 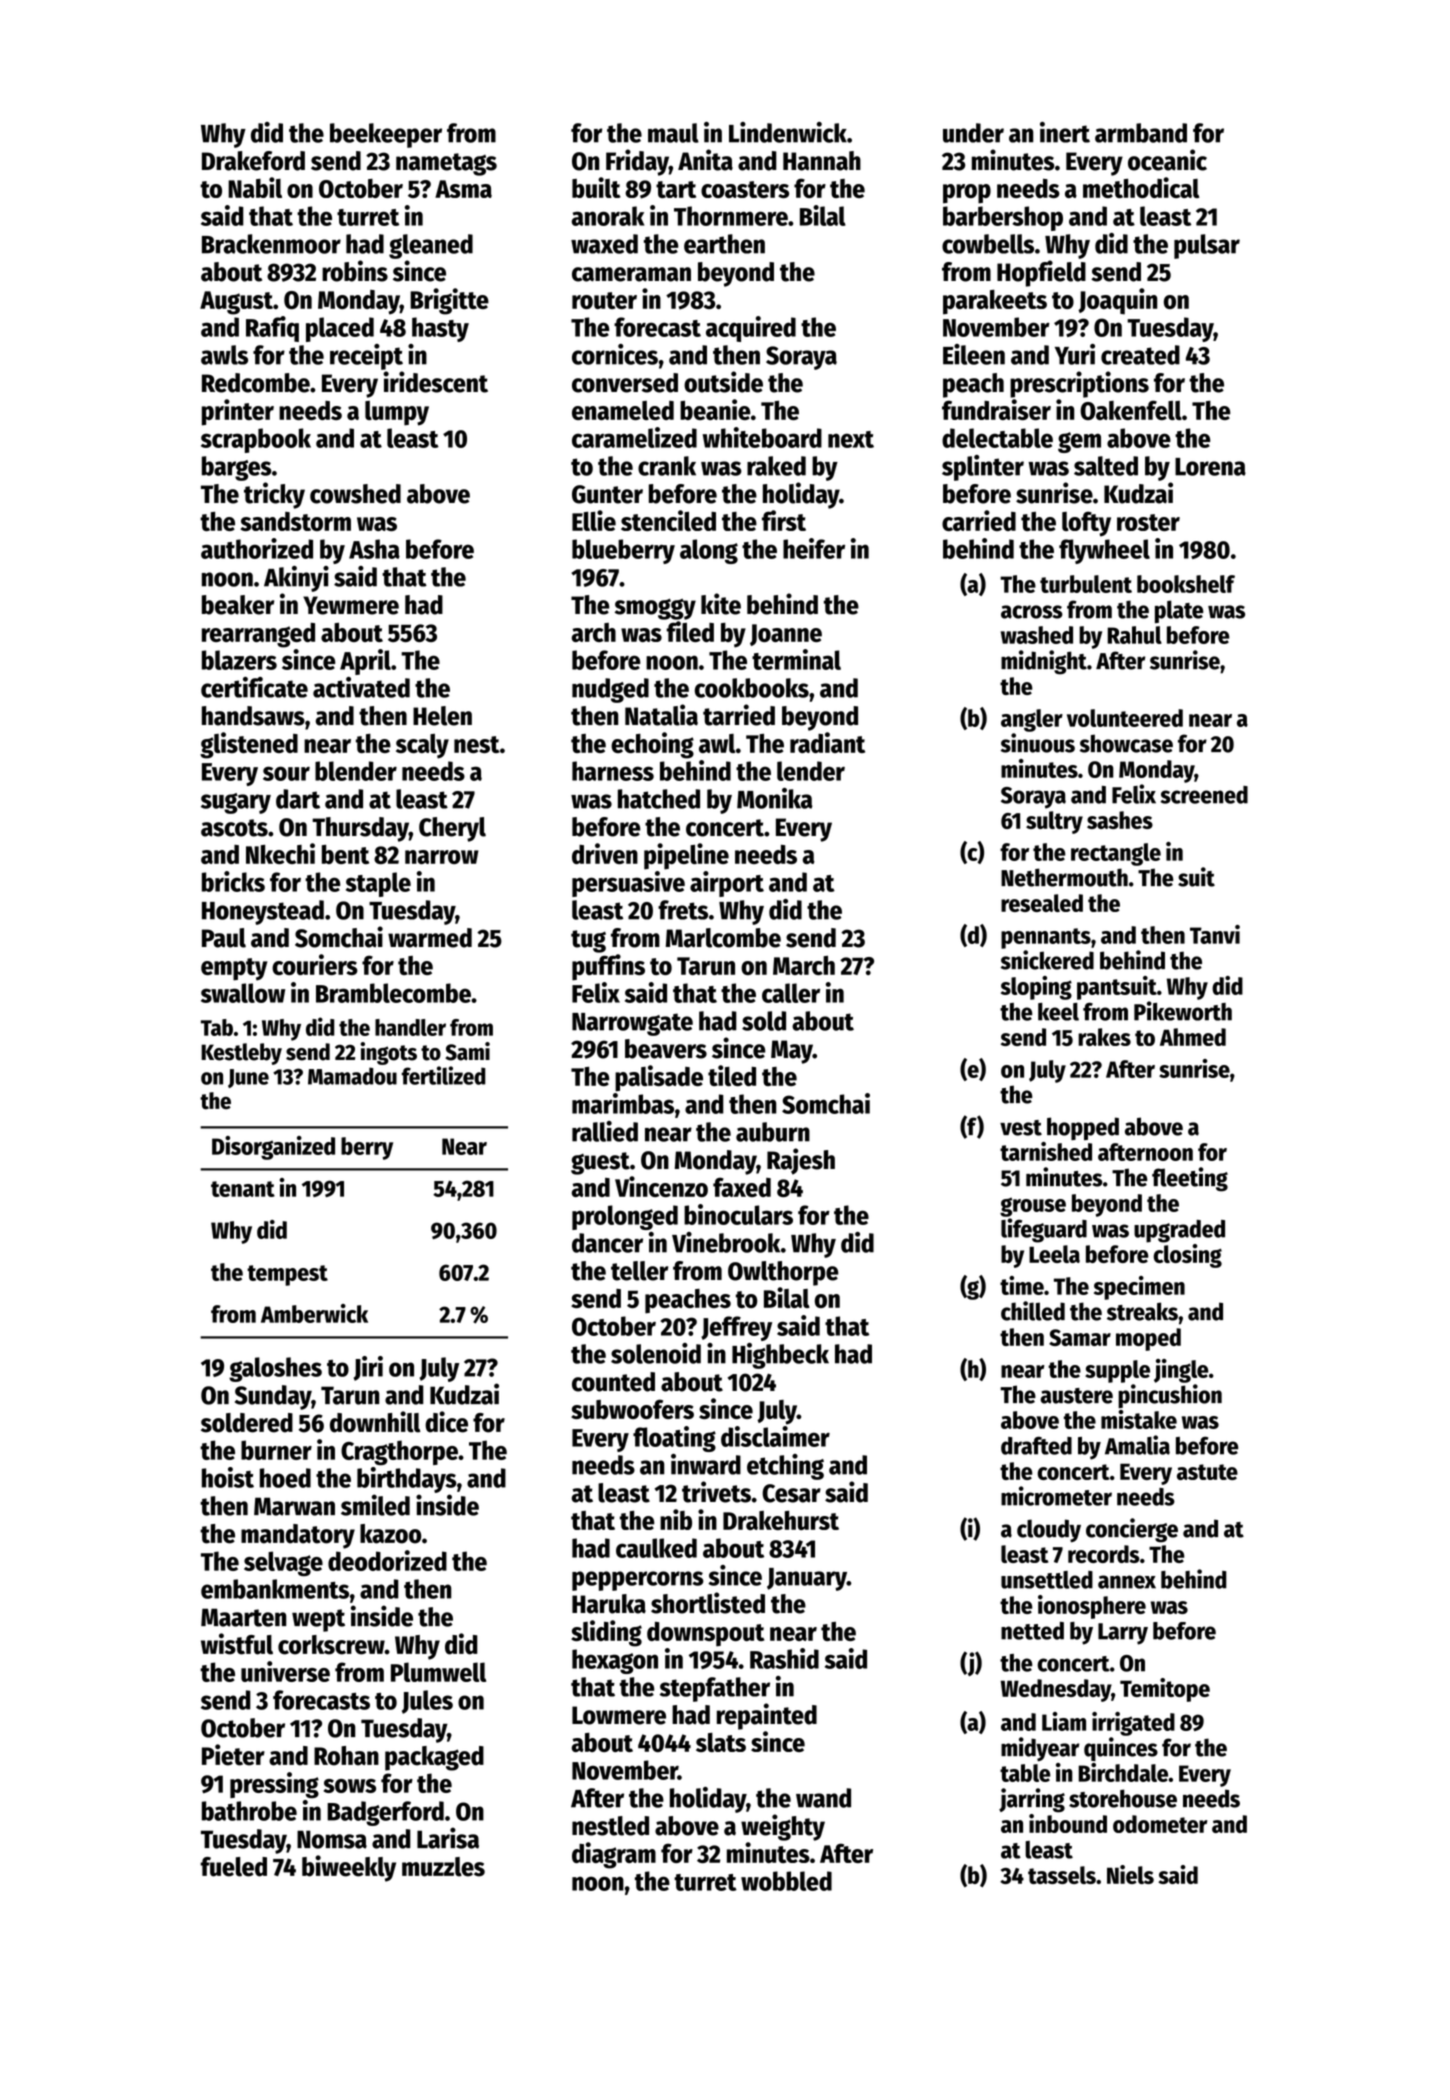 What do you see at coordinates (1210, 467) in the screenshot?
I see `Lorena` at bounding box center [1210, 467].
